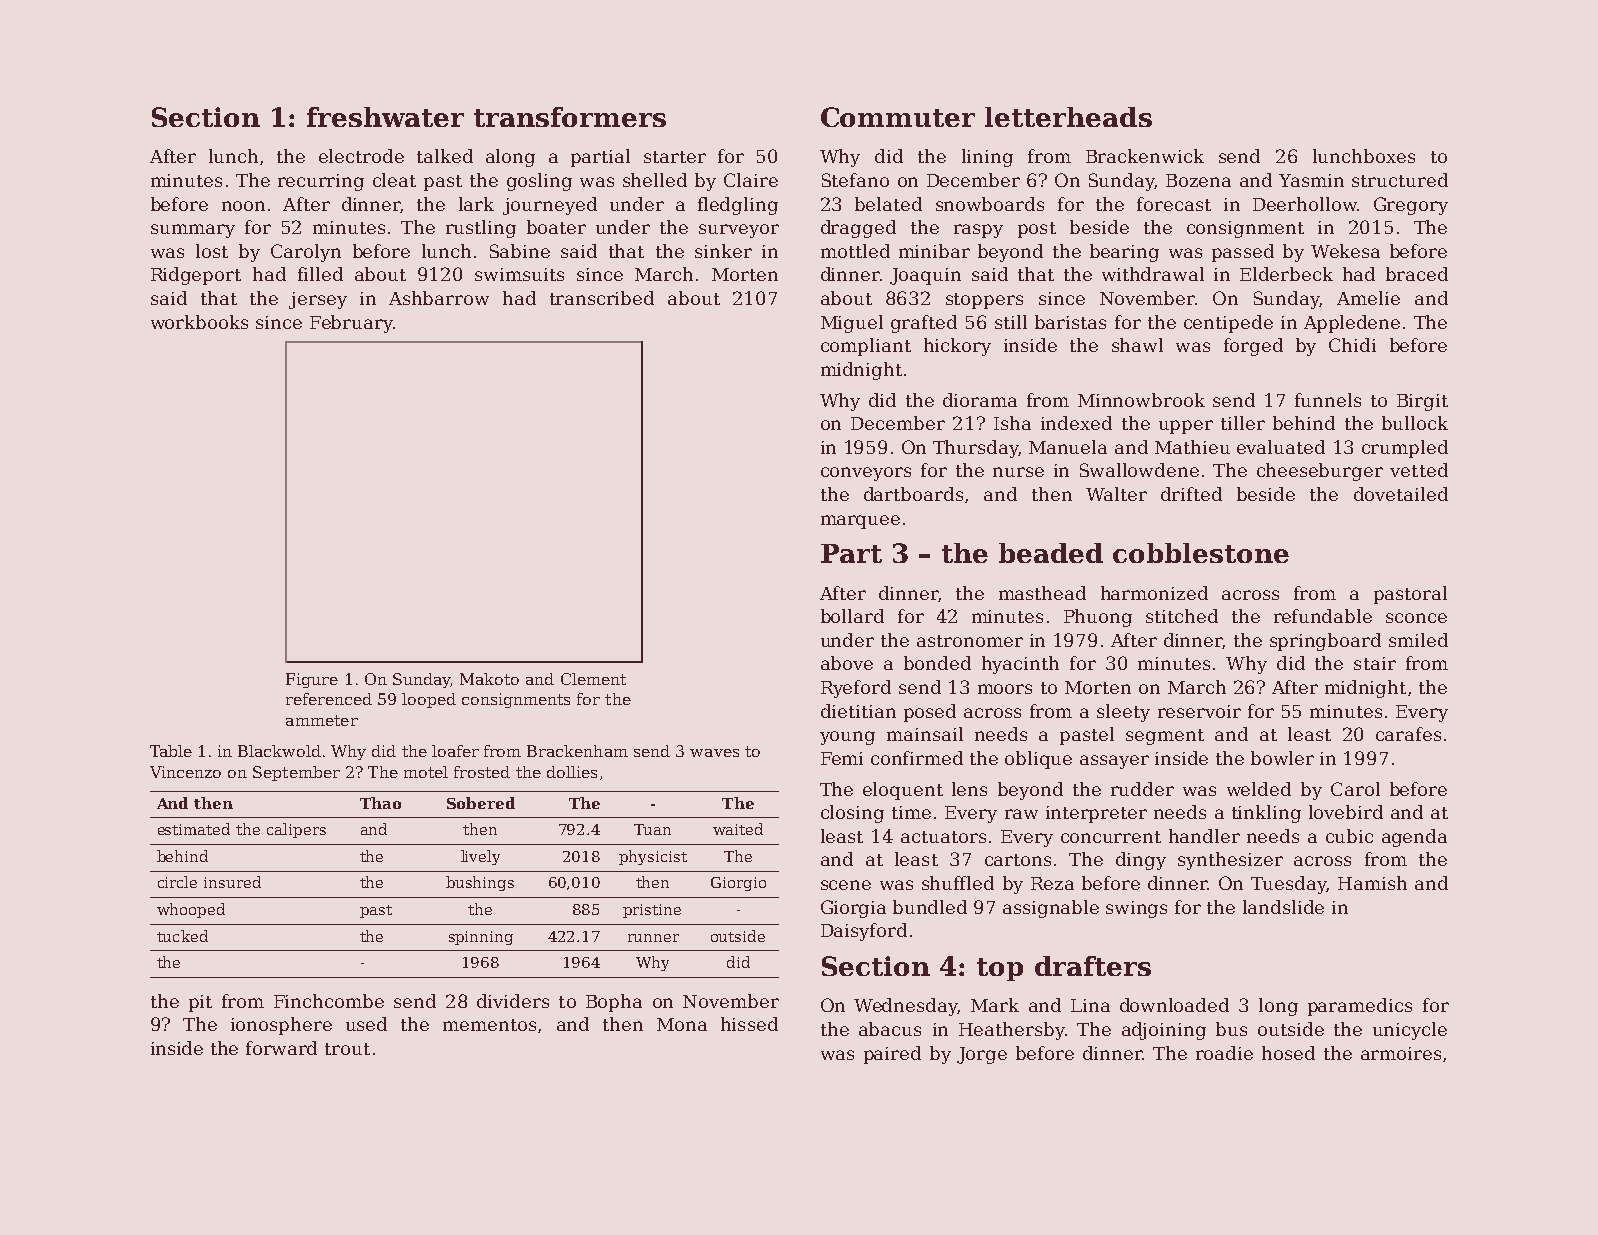  Describe the element at coordinates (385, 117) in the screenshot. I see `freshwater` at that location.
